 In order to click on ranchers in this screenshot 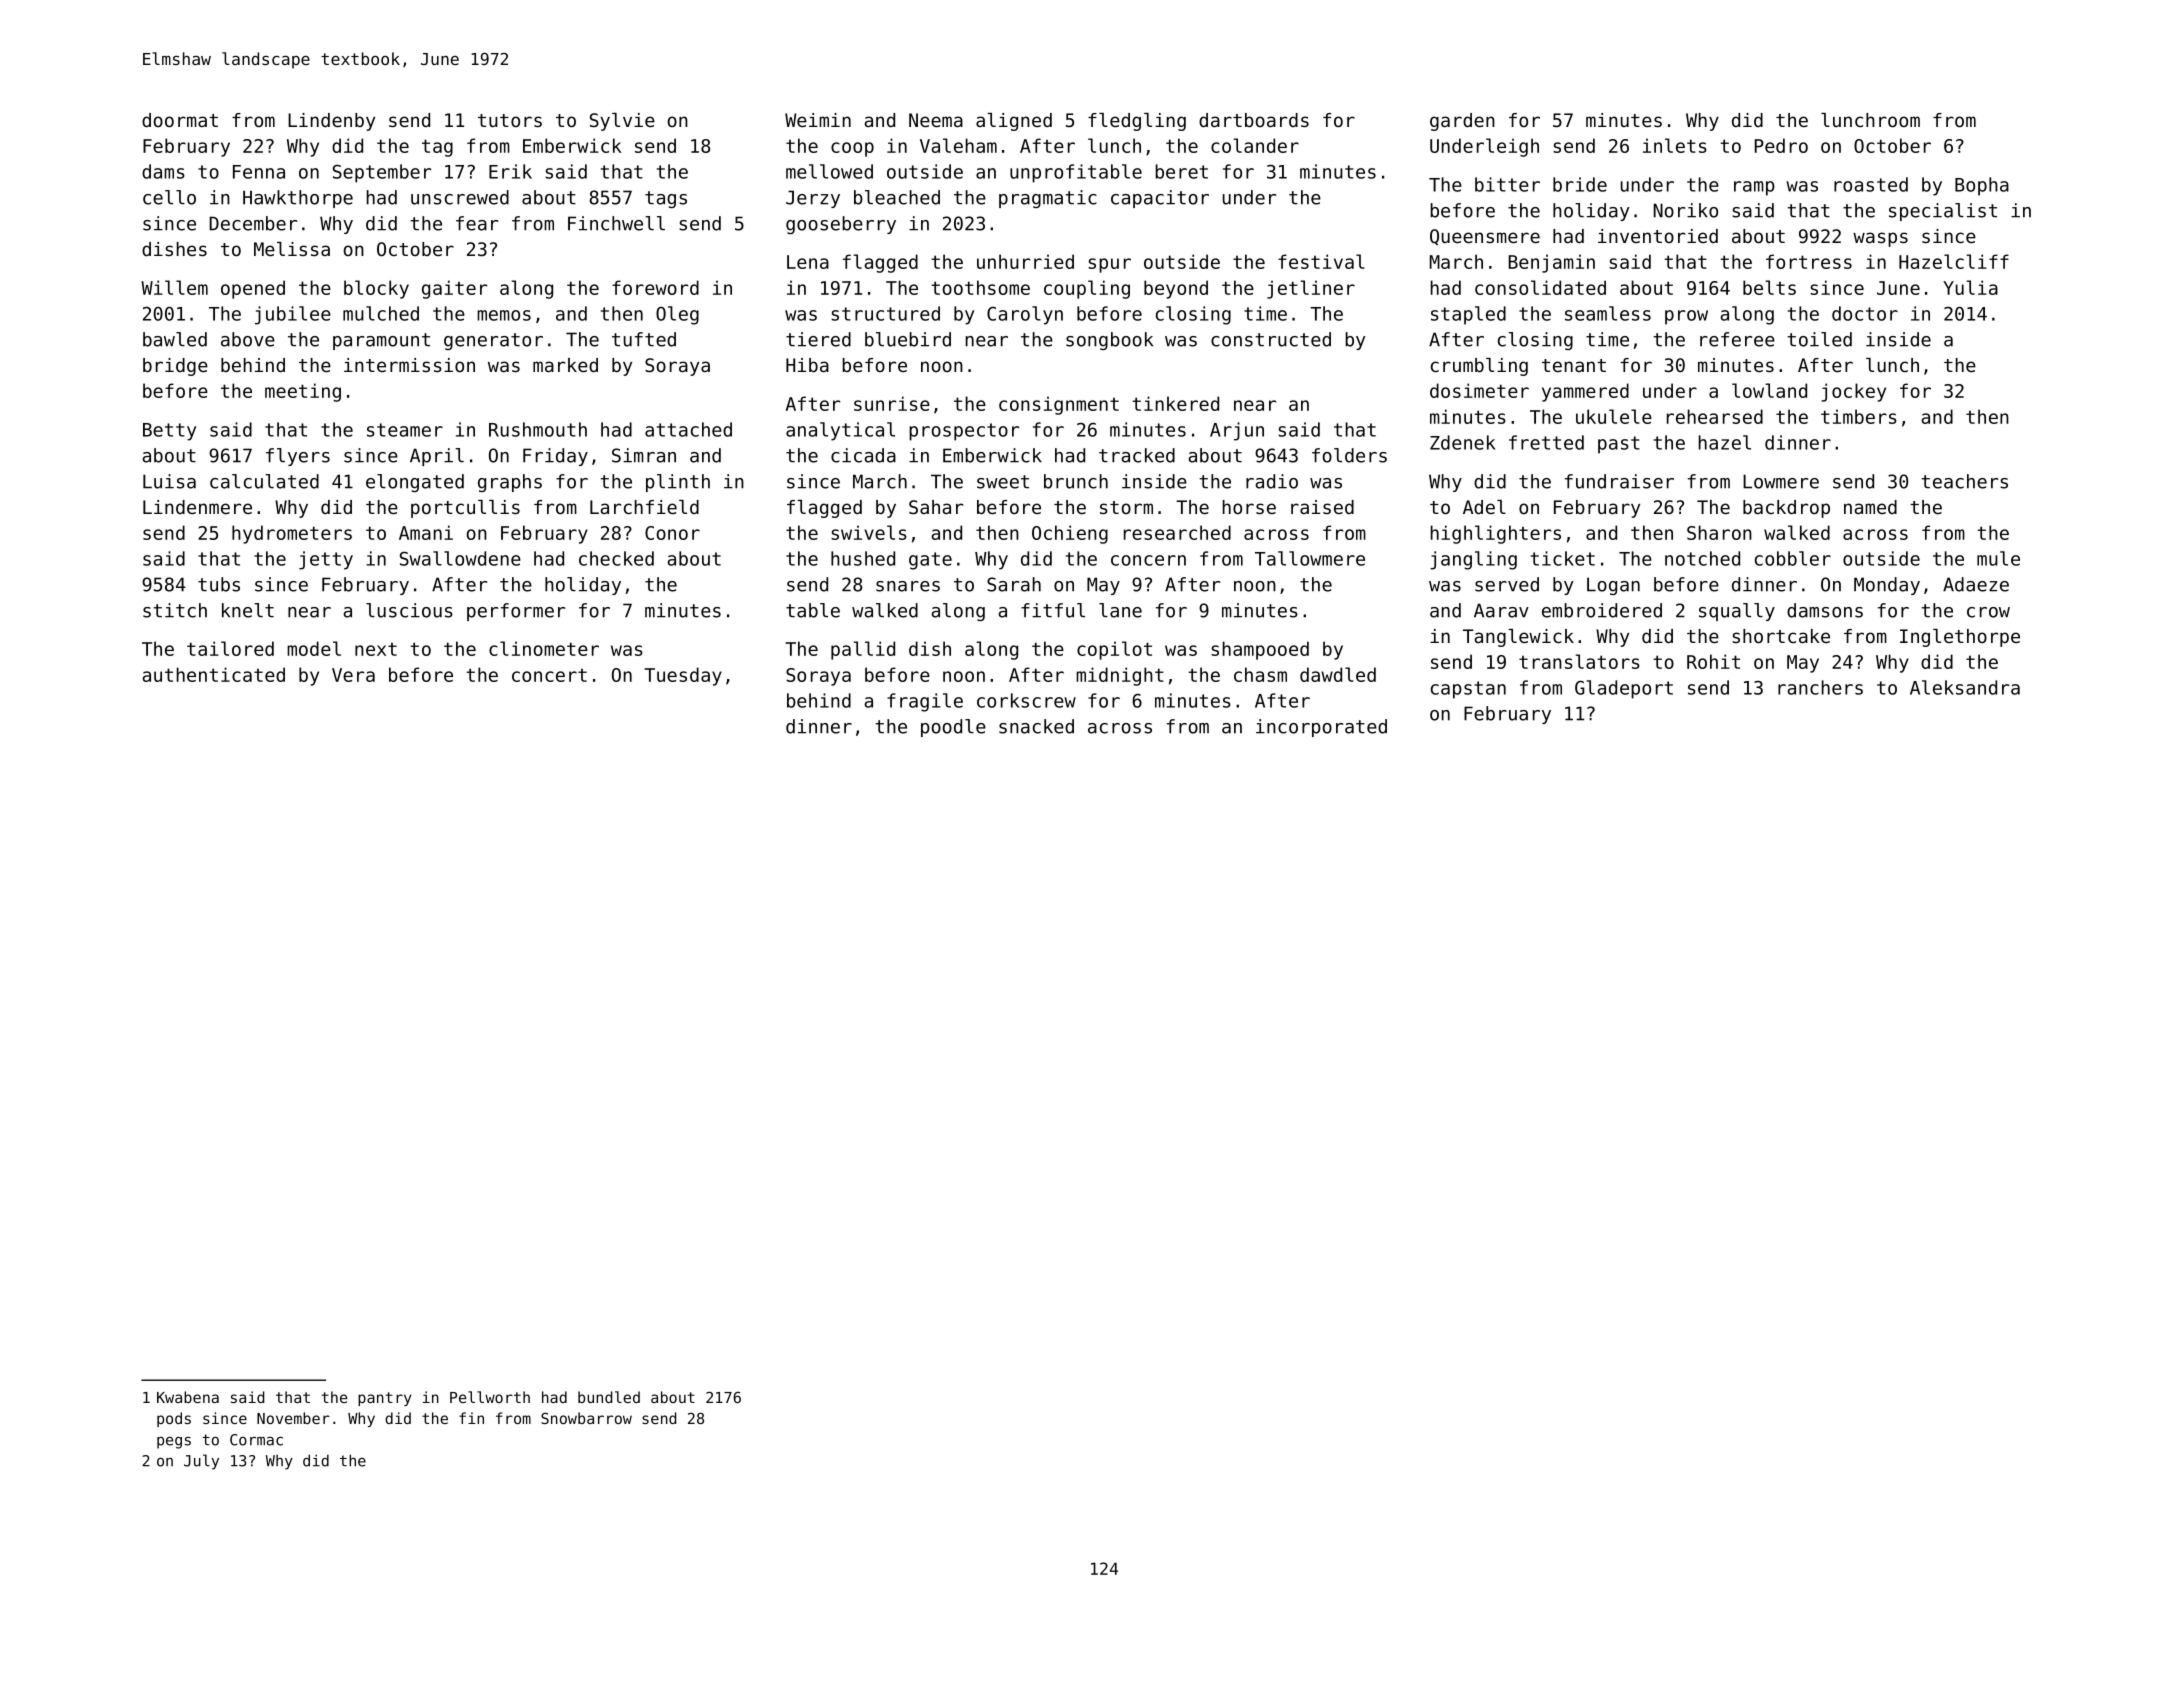, I will do `click(1820, 687)`.
